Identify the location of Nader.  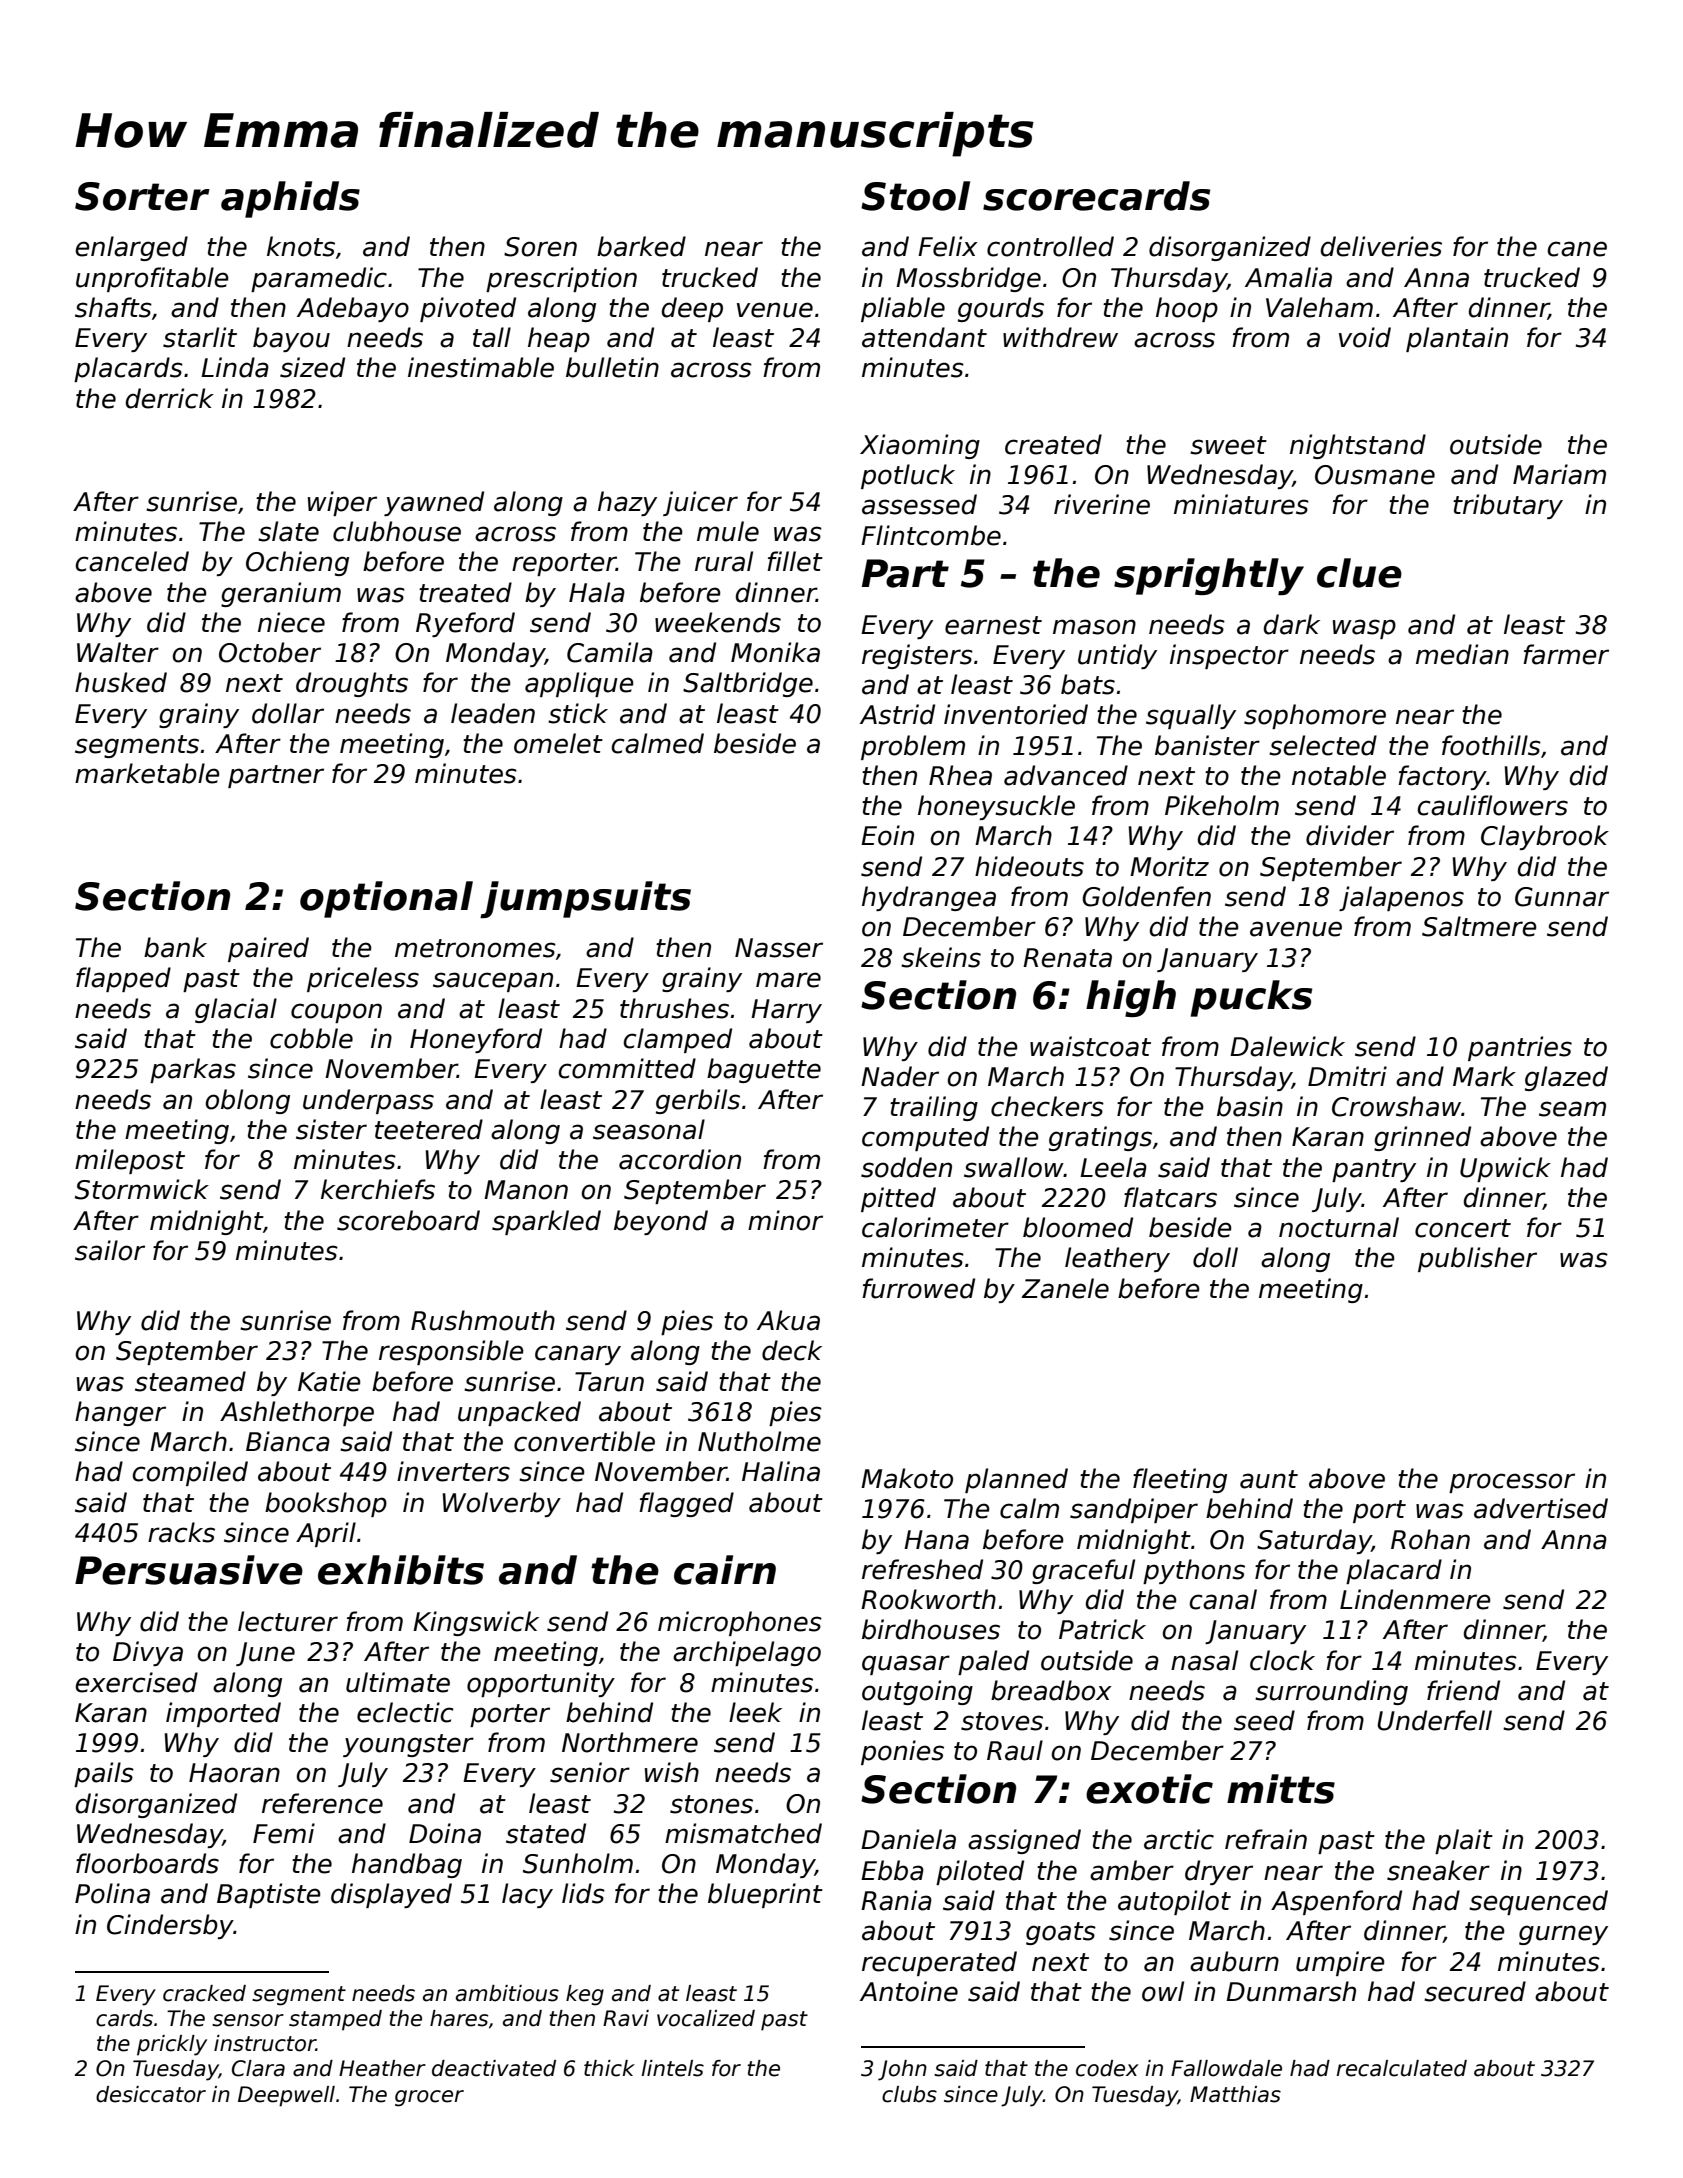
(900, 1076).
